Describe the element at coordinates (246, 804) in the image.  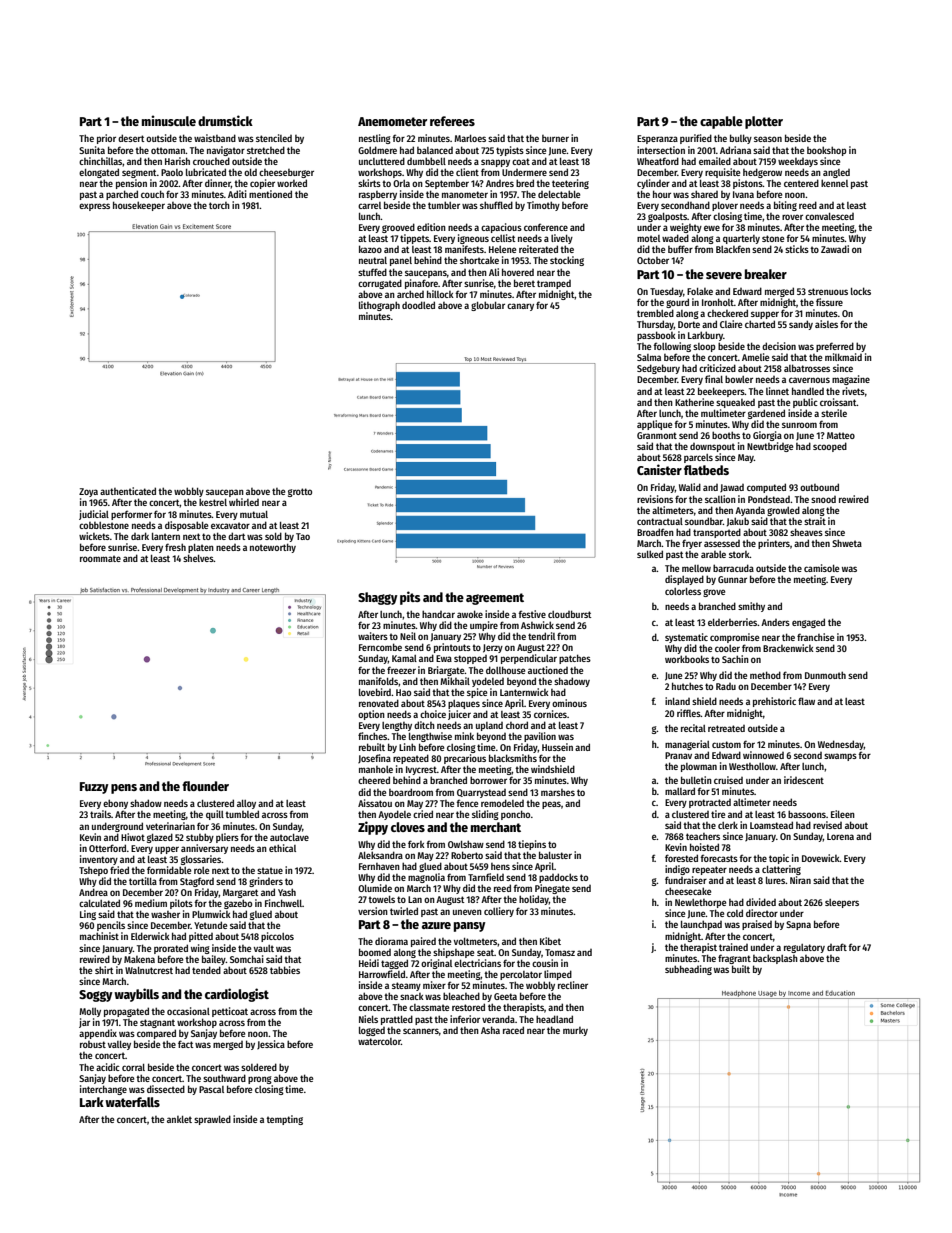
I see `alloy` at that location.
